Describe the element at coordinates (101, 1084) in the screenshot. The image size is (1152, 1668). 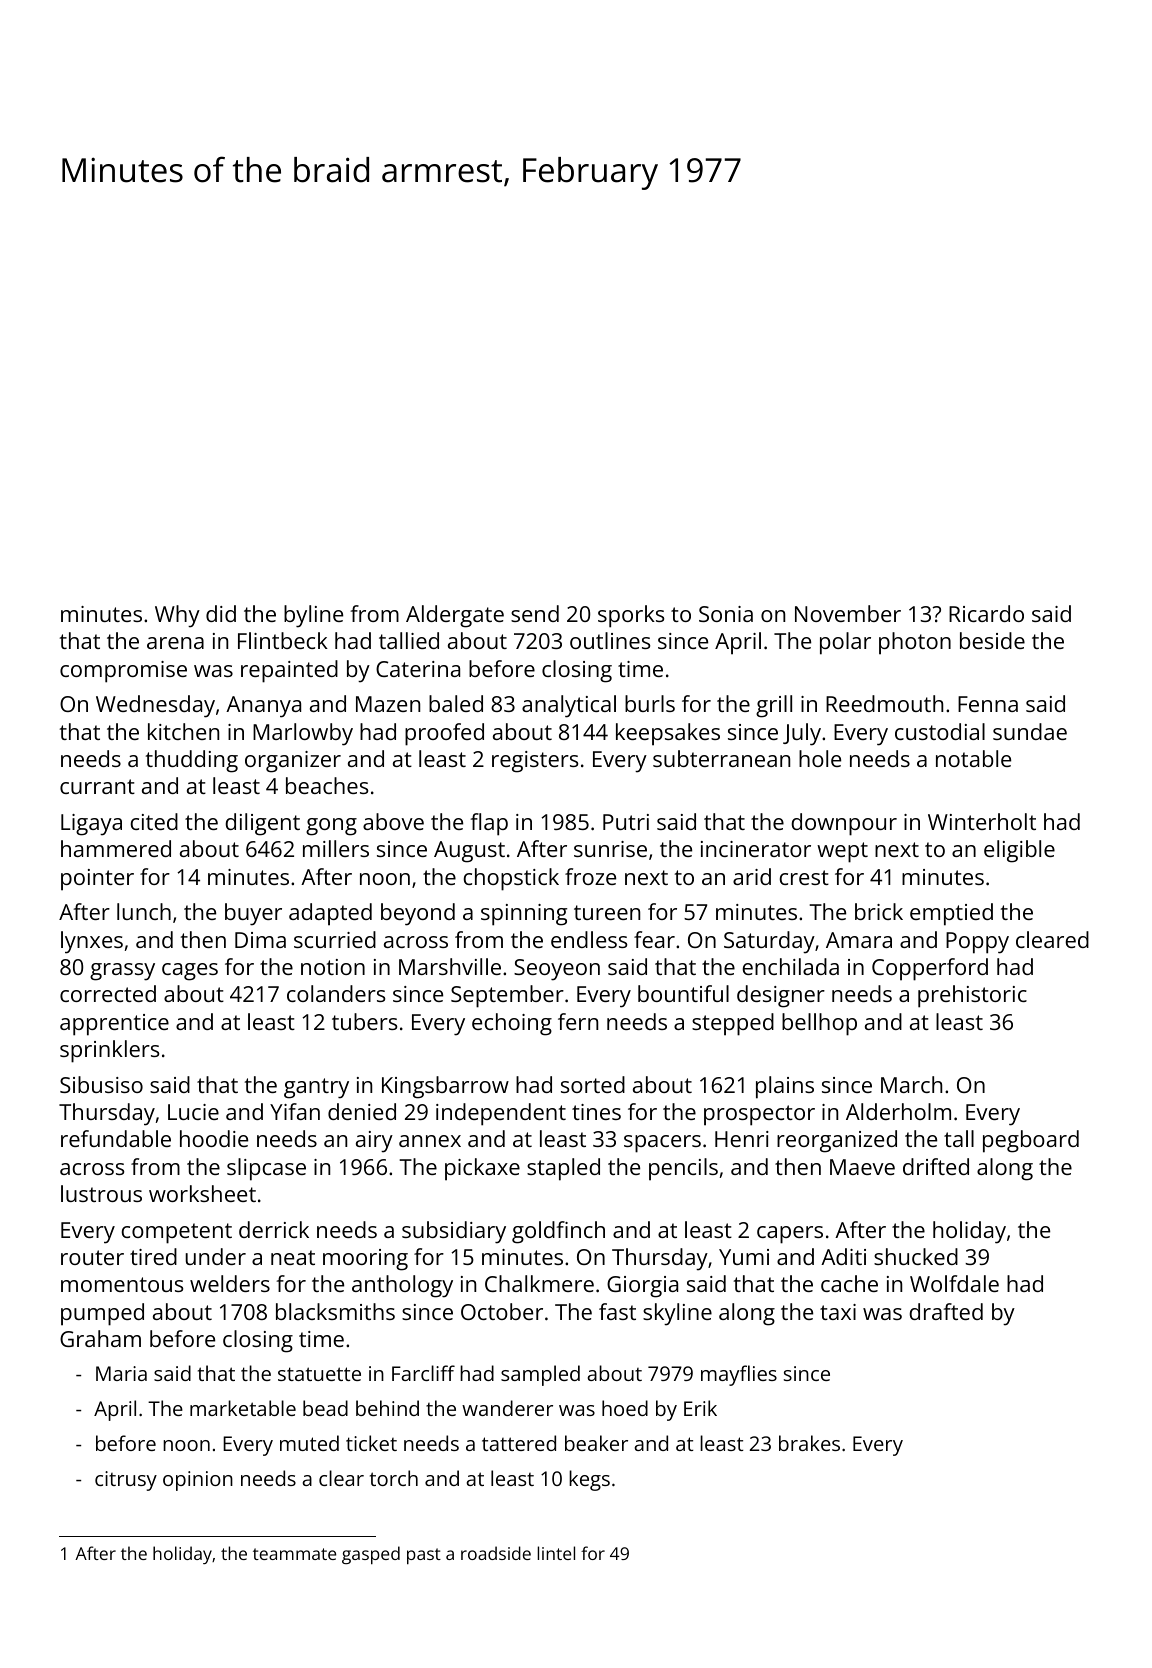
I see `Sibusiso` at that location.
